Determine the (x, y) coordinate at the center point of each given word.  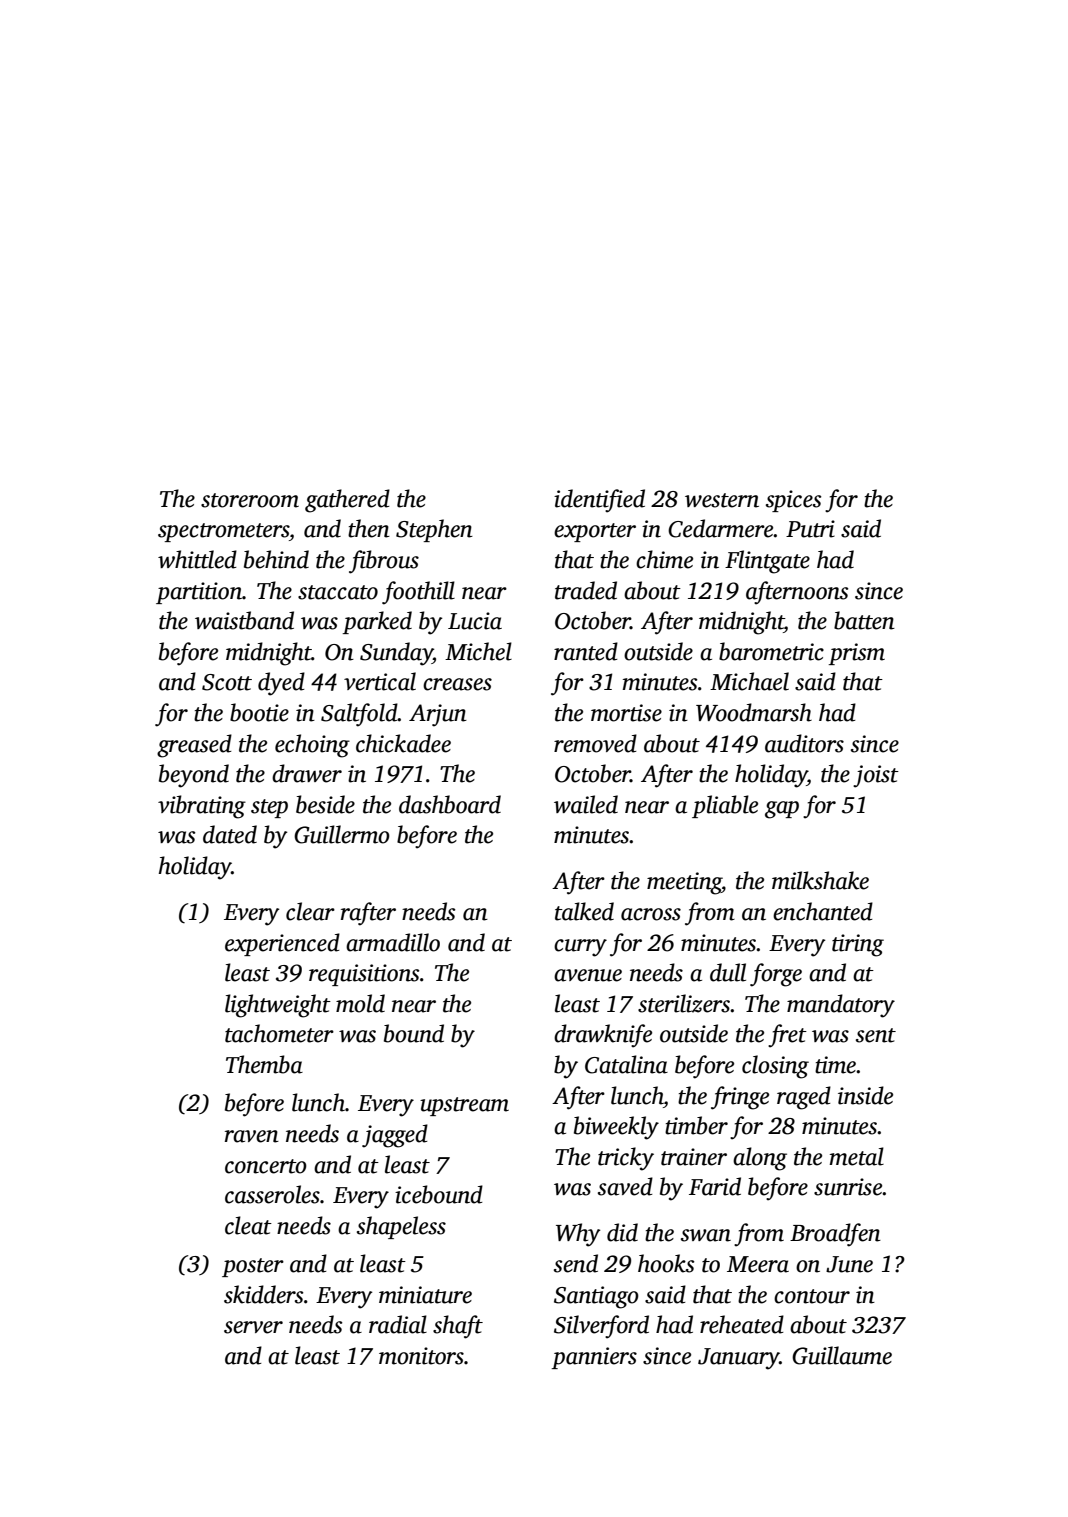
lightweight (278, 1006)
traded (586, 590)
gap (782, 810)
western (722, 500)
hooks (666, 1263)
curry (580, 948)
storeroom (250, 500)
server (253, 1327)
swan (706, 1235)
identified (599, 501)
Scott (227, 682)
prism (856, 654)
